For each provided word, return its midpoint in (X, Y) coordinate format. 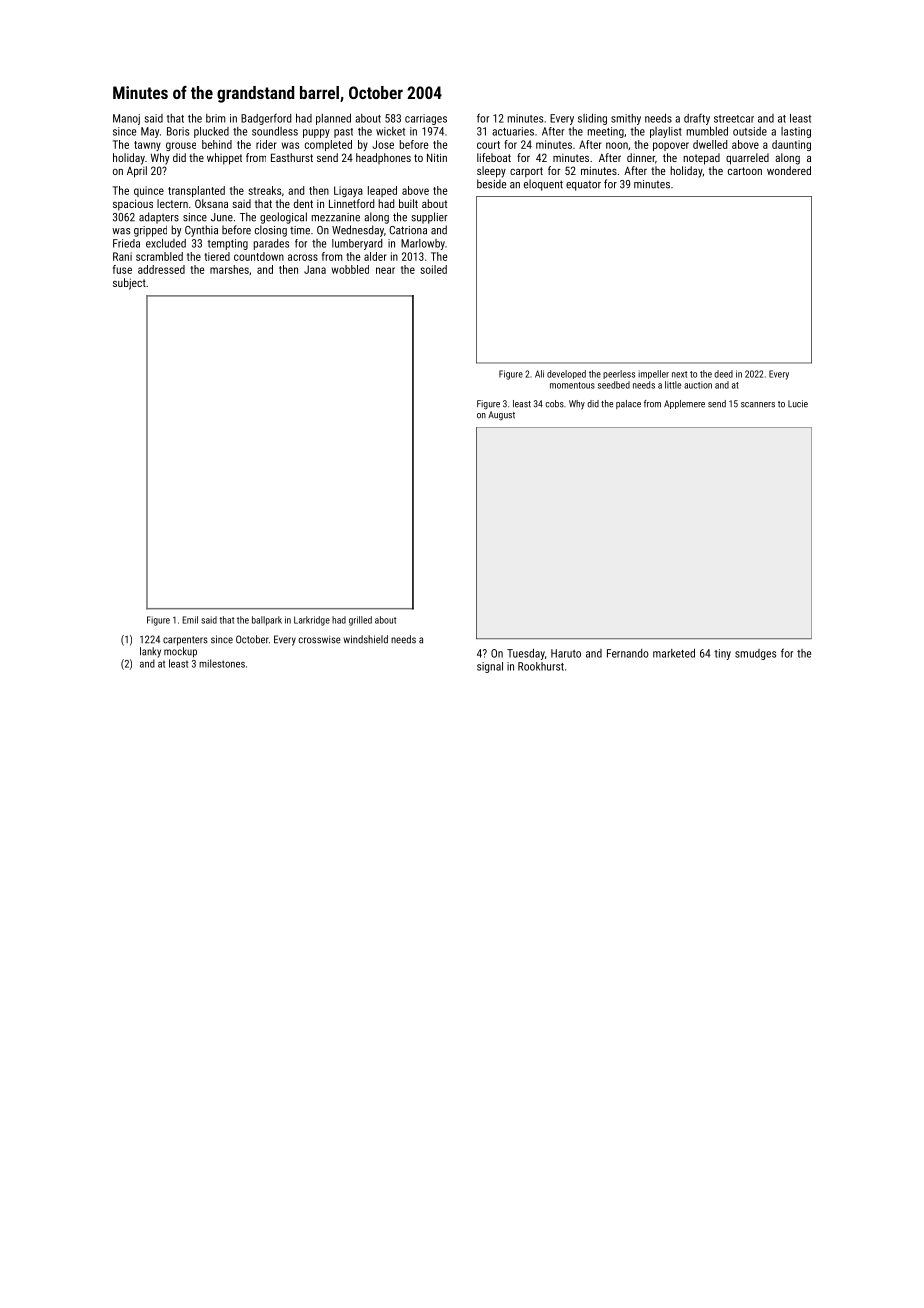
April (137, 172)
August (501, 415)
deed (723, 374)
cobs (554, 404)
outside (750, 131)
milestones (222, 663)
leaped (382, 191)
